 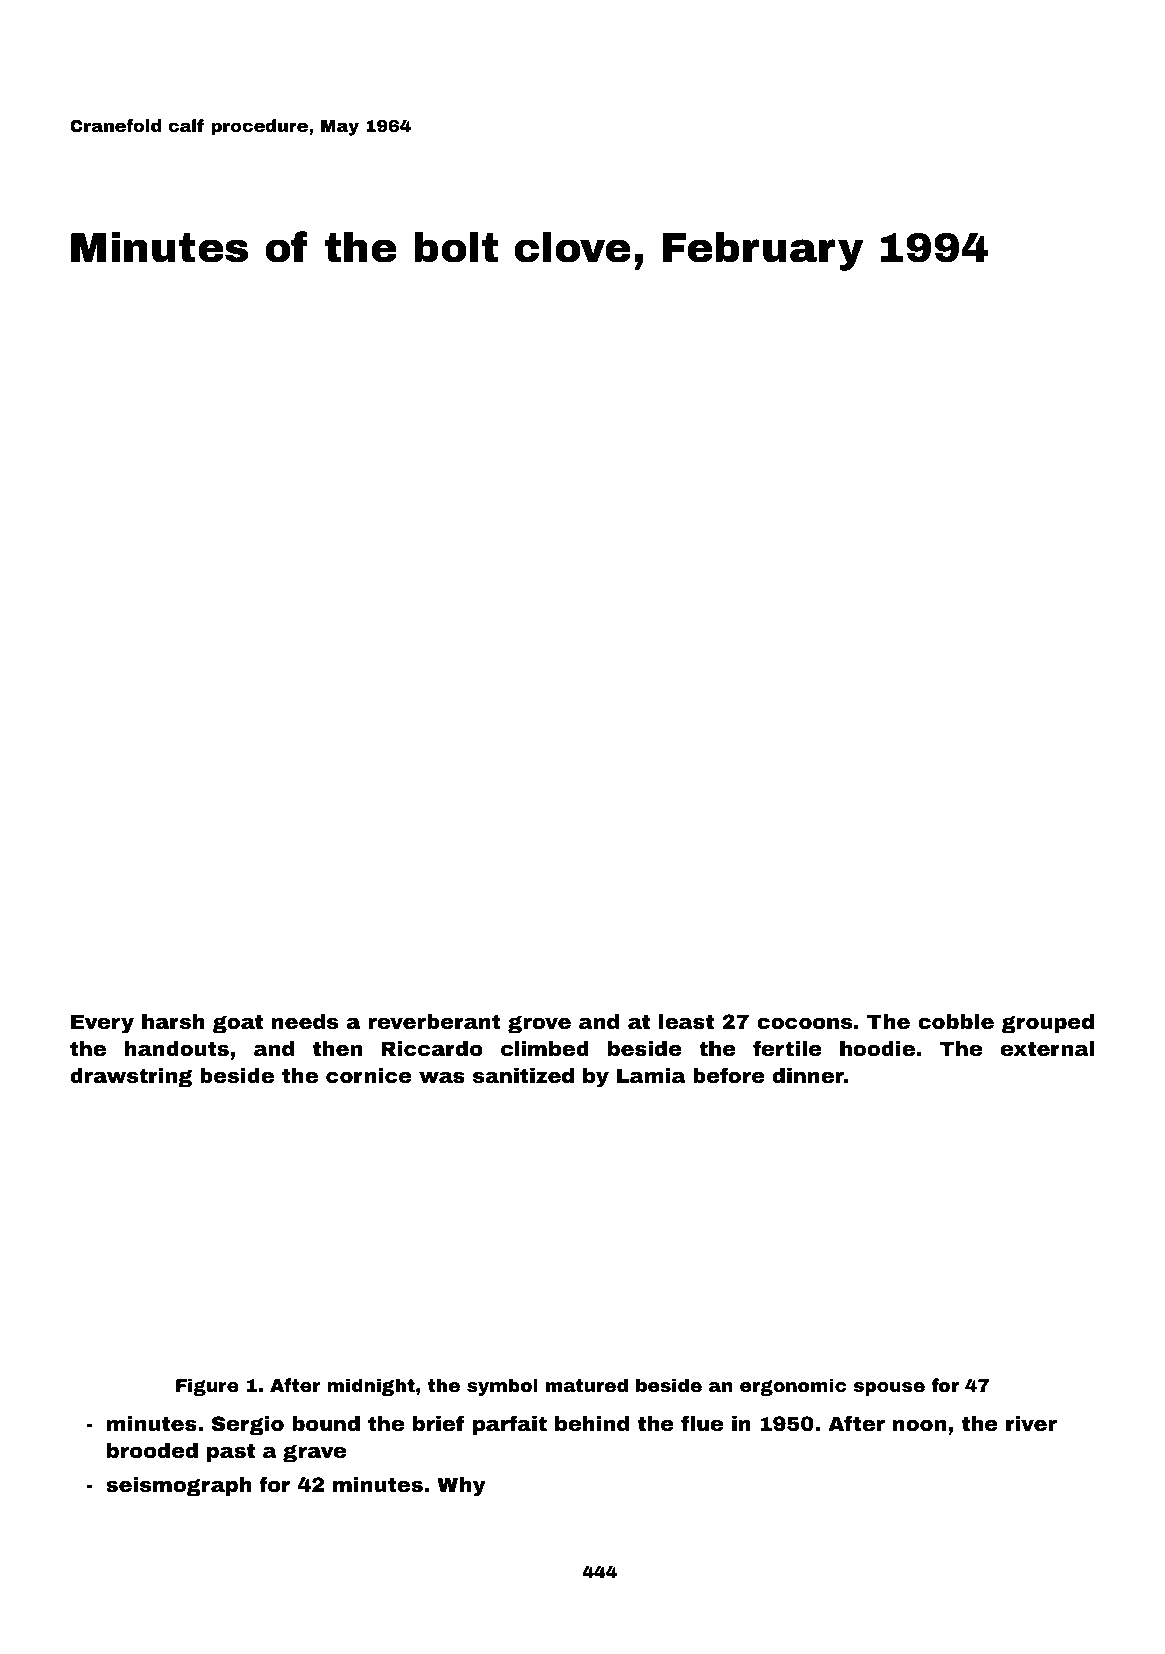 I want to click on spouse, so click(x=889, y=1389).
